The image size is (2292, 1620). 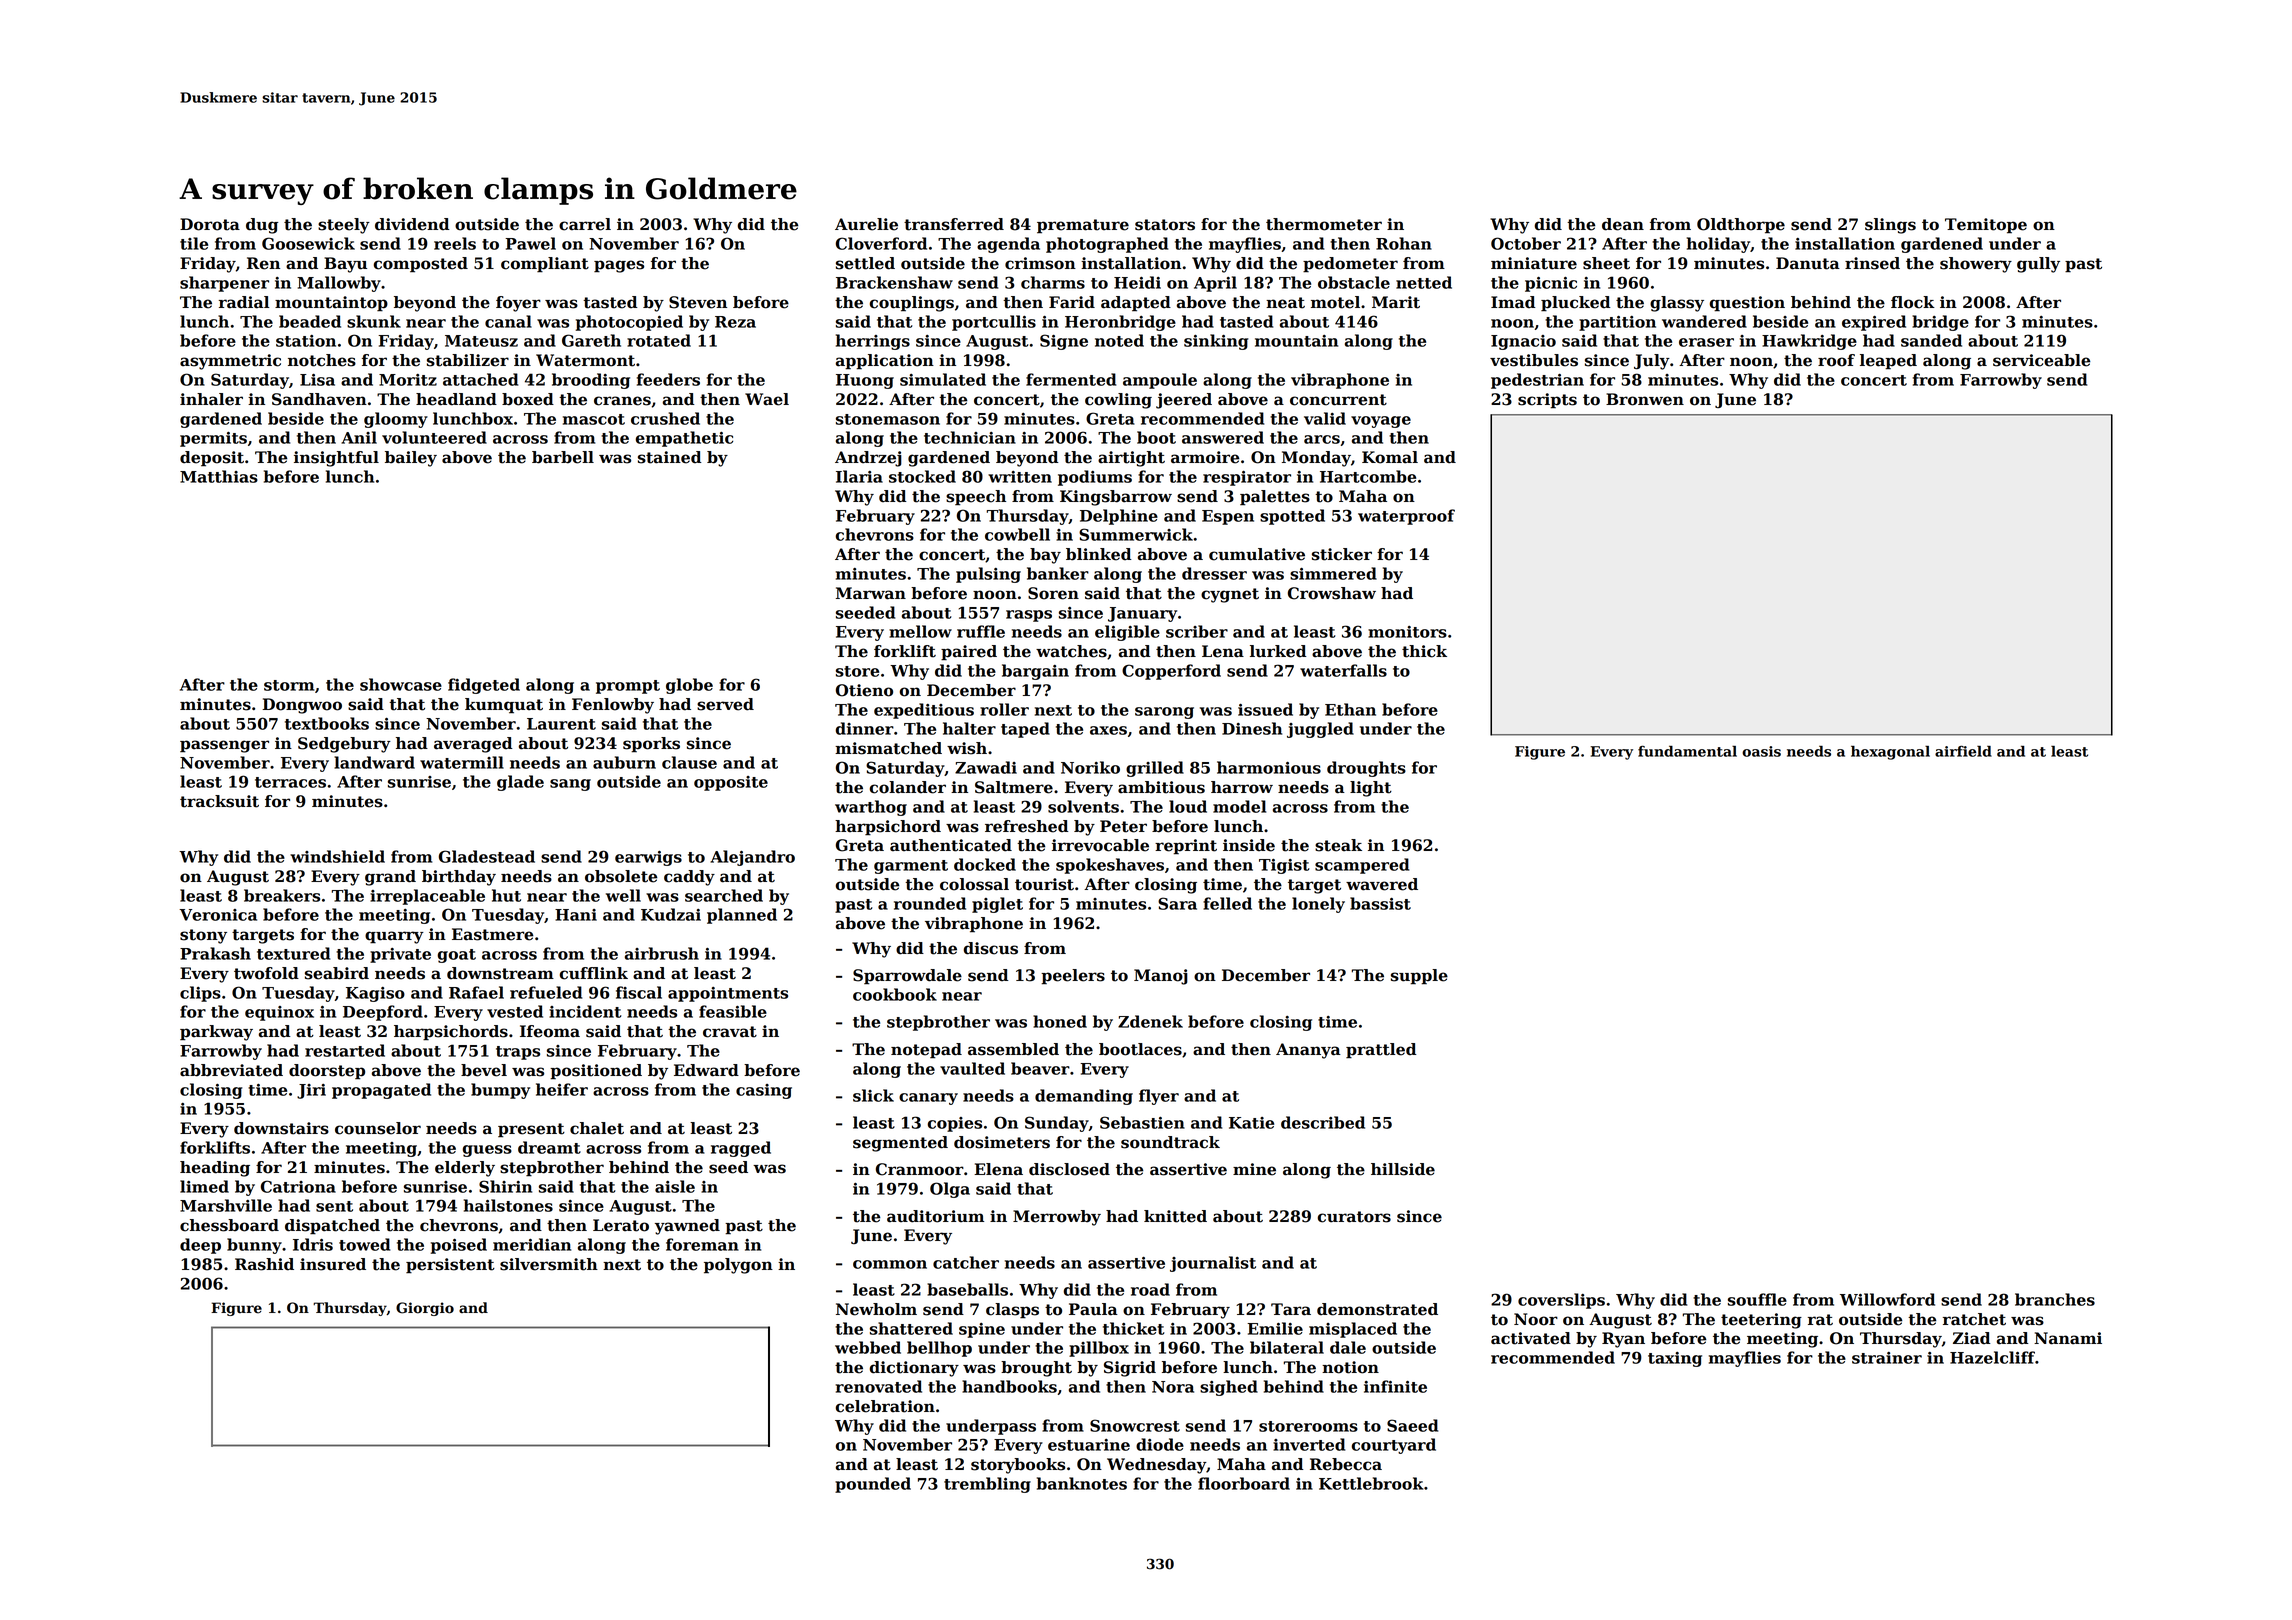 What do you see at coordinates (425, 1309) in the page?
I see `Giorgio` at bounding box center [425, 1309].
